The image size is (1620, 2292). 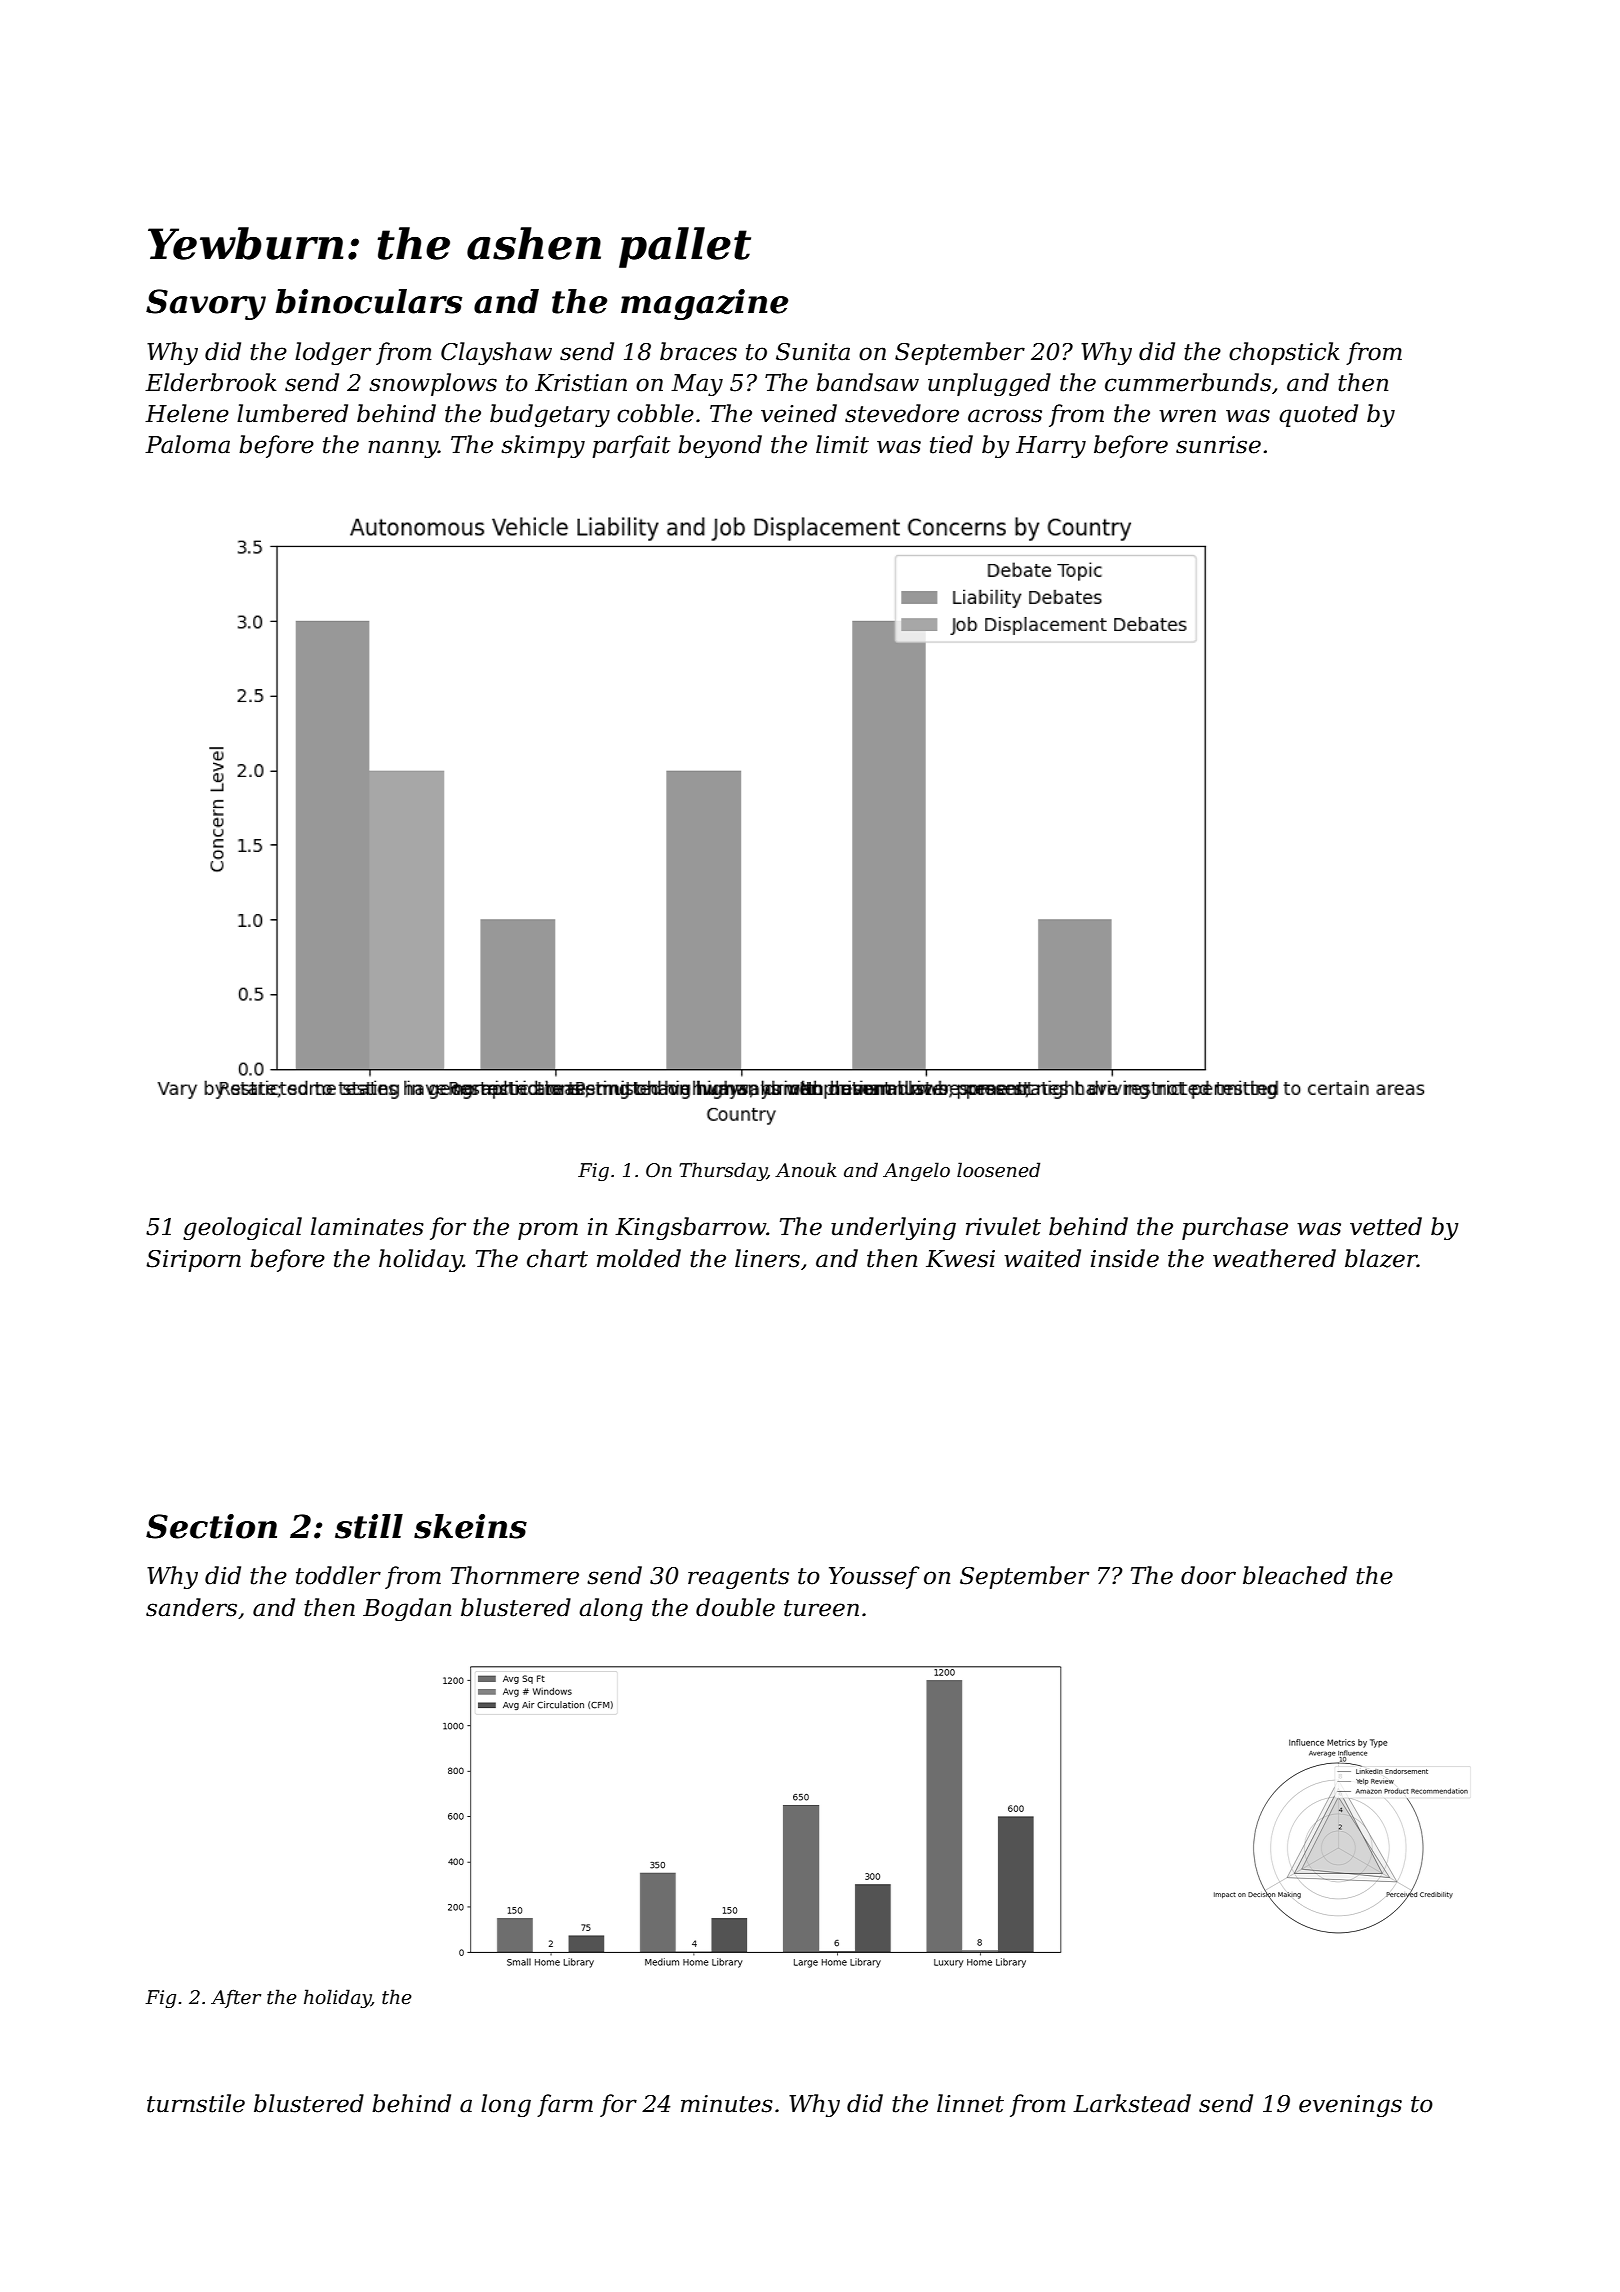 I want to click on chopstick, so click(x=1284, y=353).
